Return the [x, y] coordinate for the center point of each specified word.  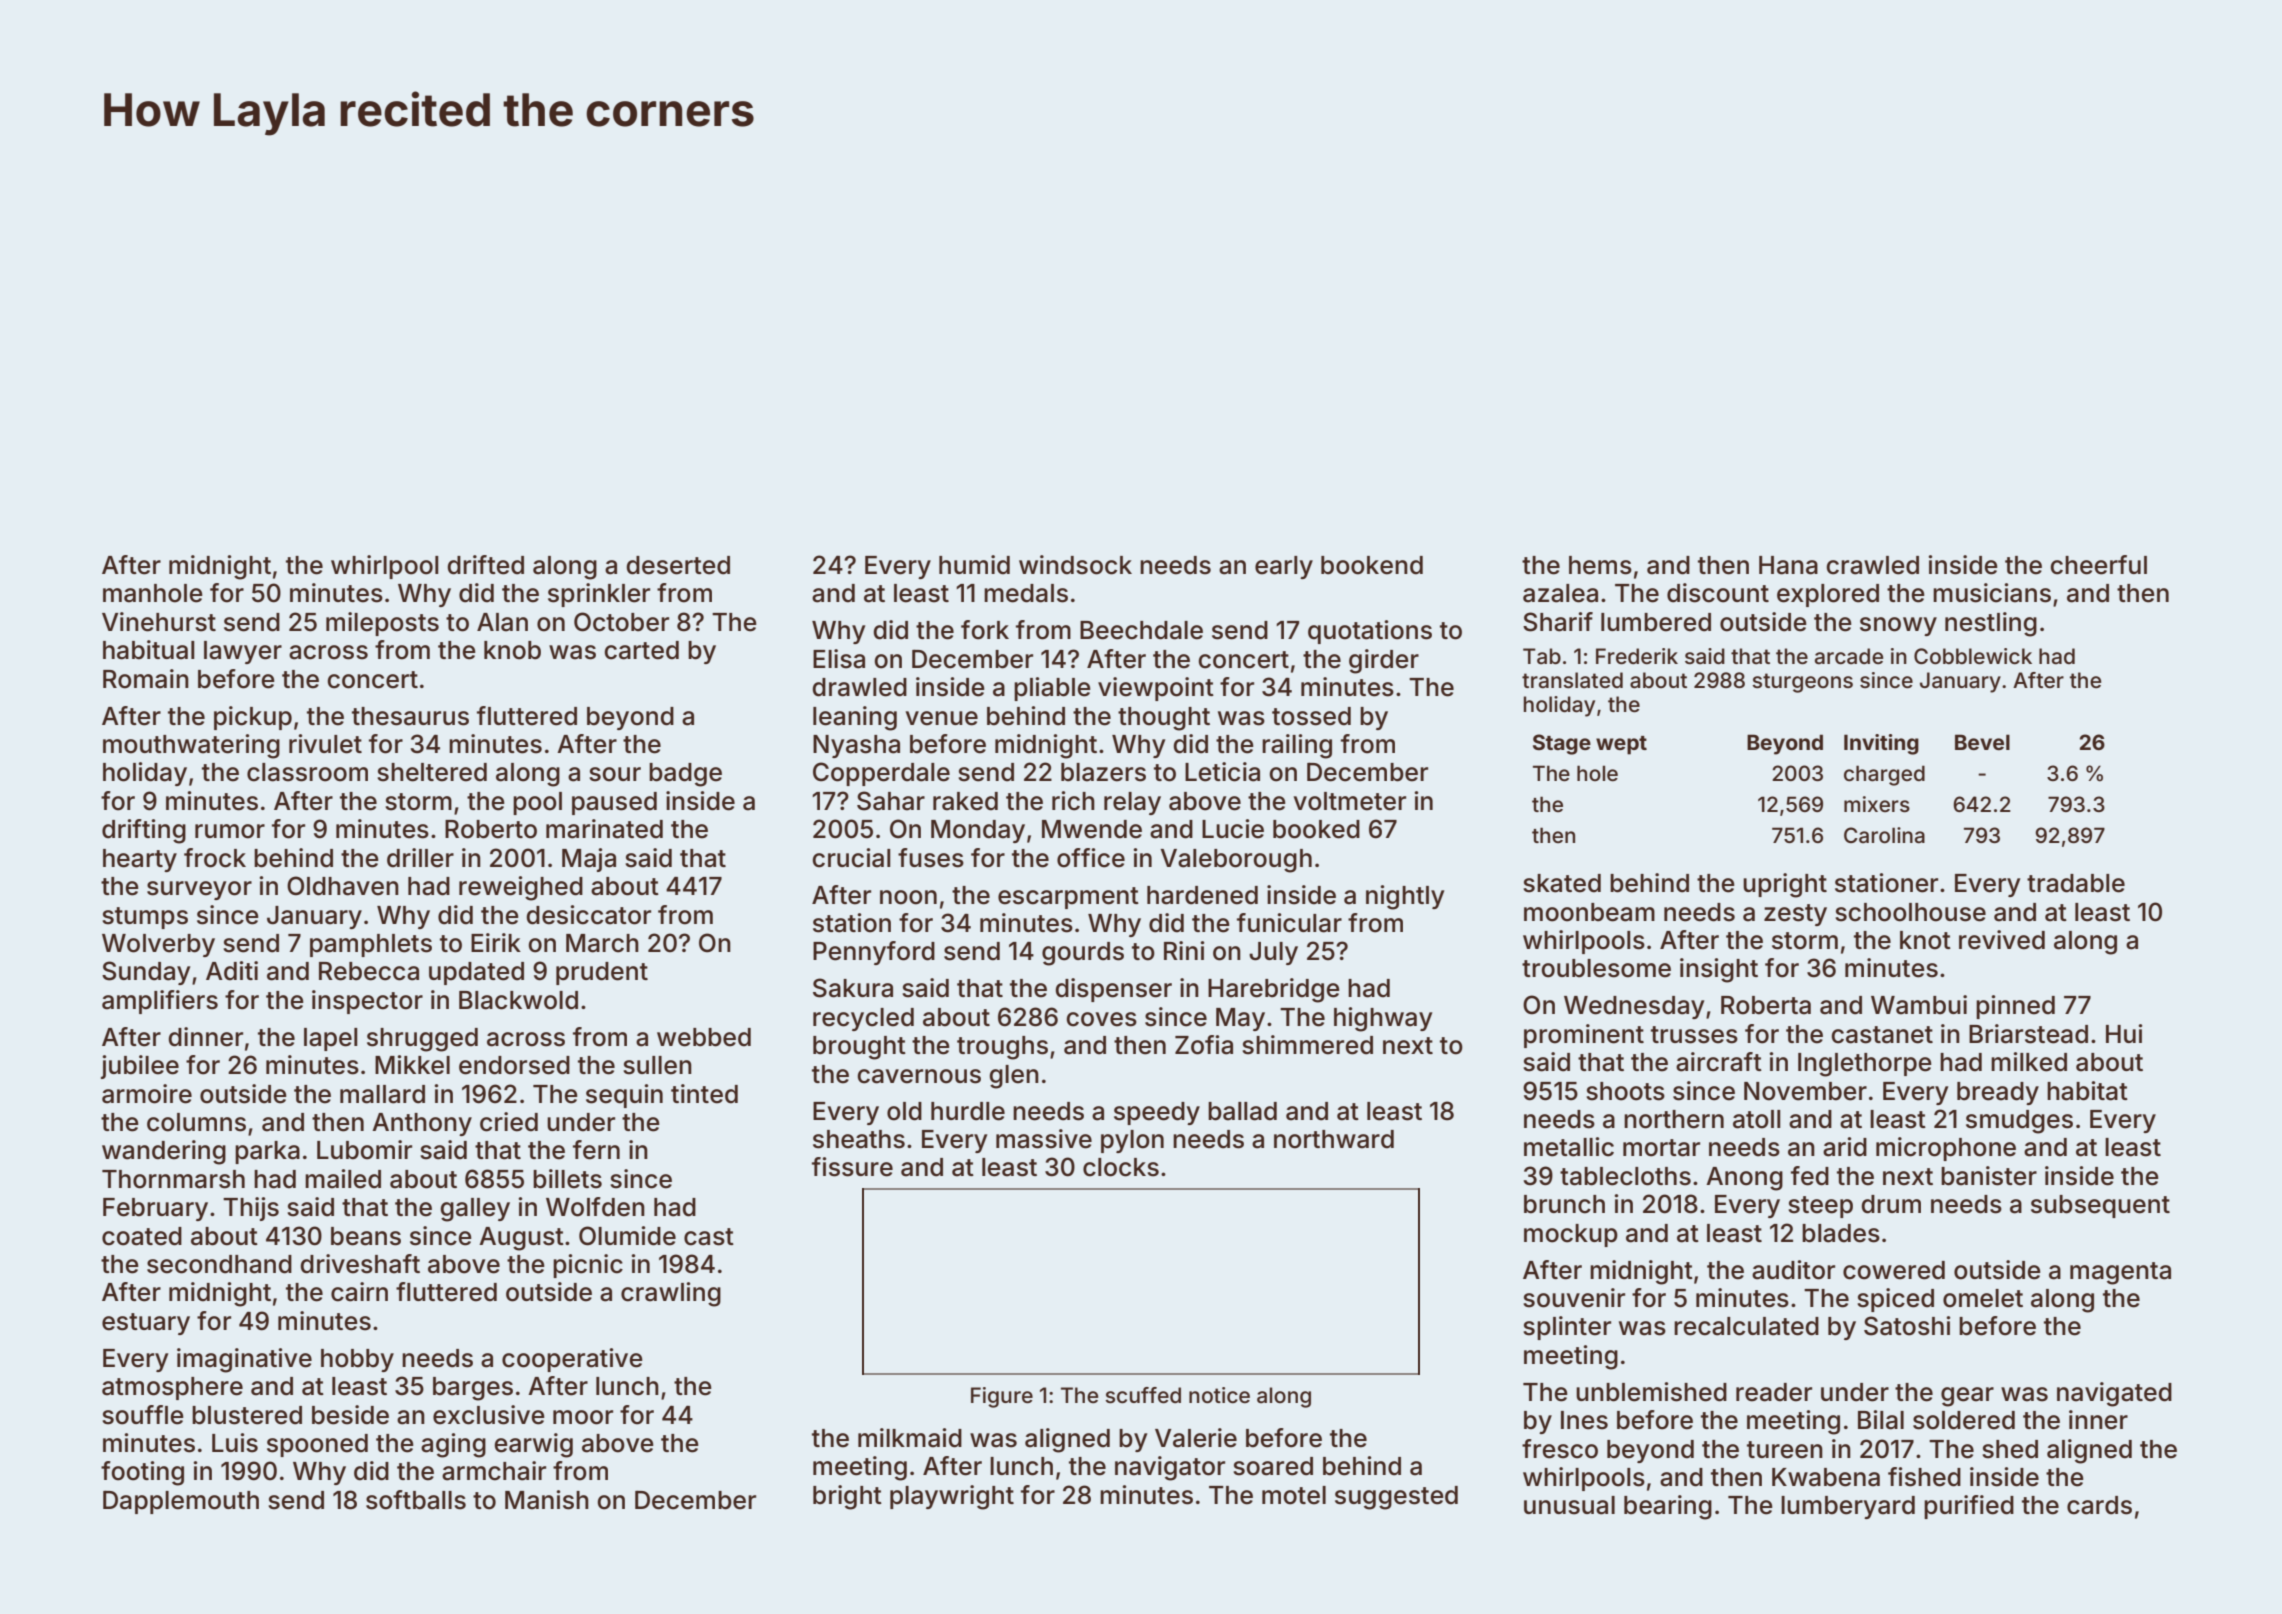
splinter [1567, 1328]
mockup [1571, 1235]
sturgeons [1802, 683]
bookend [1372, 565]
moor [583, 1417]
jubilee [140, 1067]
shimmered [1307, 1045]
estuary [146, 1324]
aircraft [1719, 1062]
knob [512, 650]
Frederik [1637, 656]
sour [615, 774]
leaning [855, 718]
